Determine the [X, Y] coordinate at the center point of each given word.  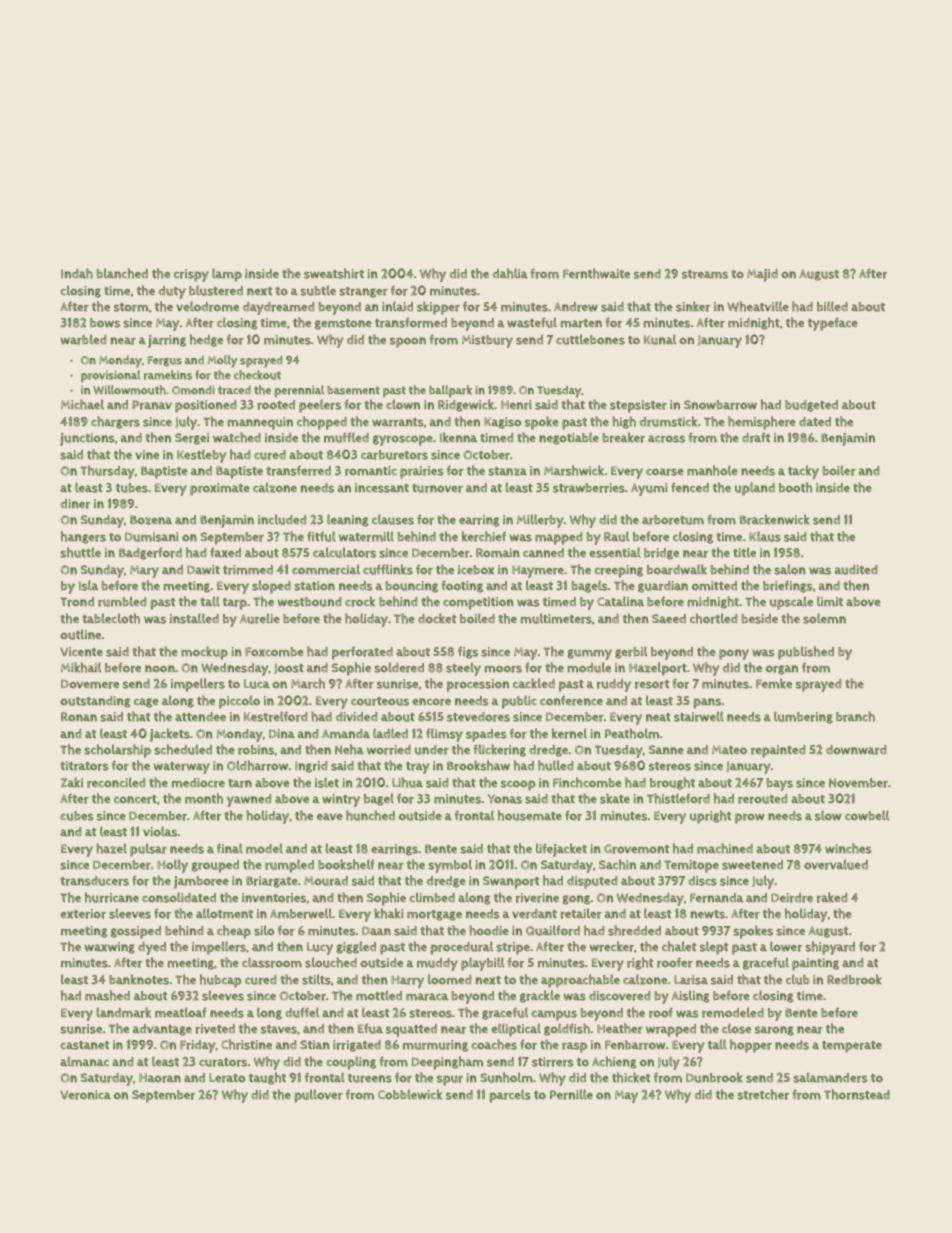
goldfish [567, 1029]
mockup [204, 653]
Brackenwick [775, 519]
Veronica [85, 1095]
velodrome [207, 306]
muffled [346, 437]
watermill [366, 536]
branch [855, 716]
